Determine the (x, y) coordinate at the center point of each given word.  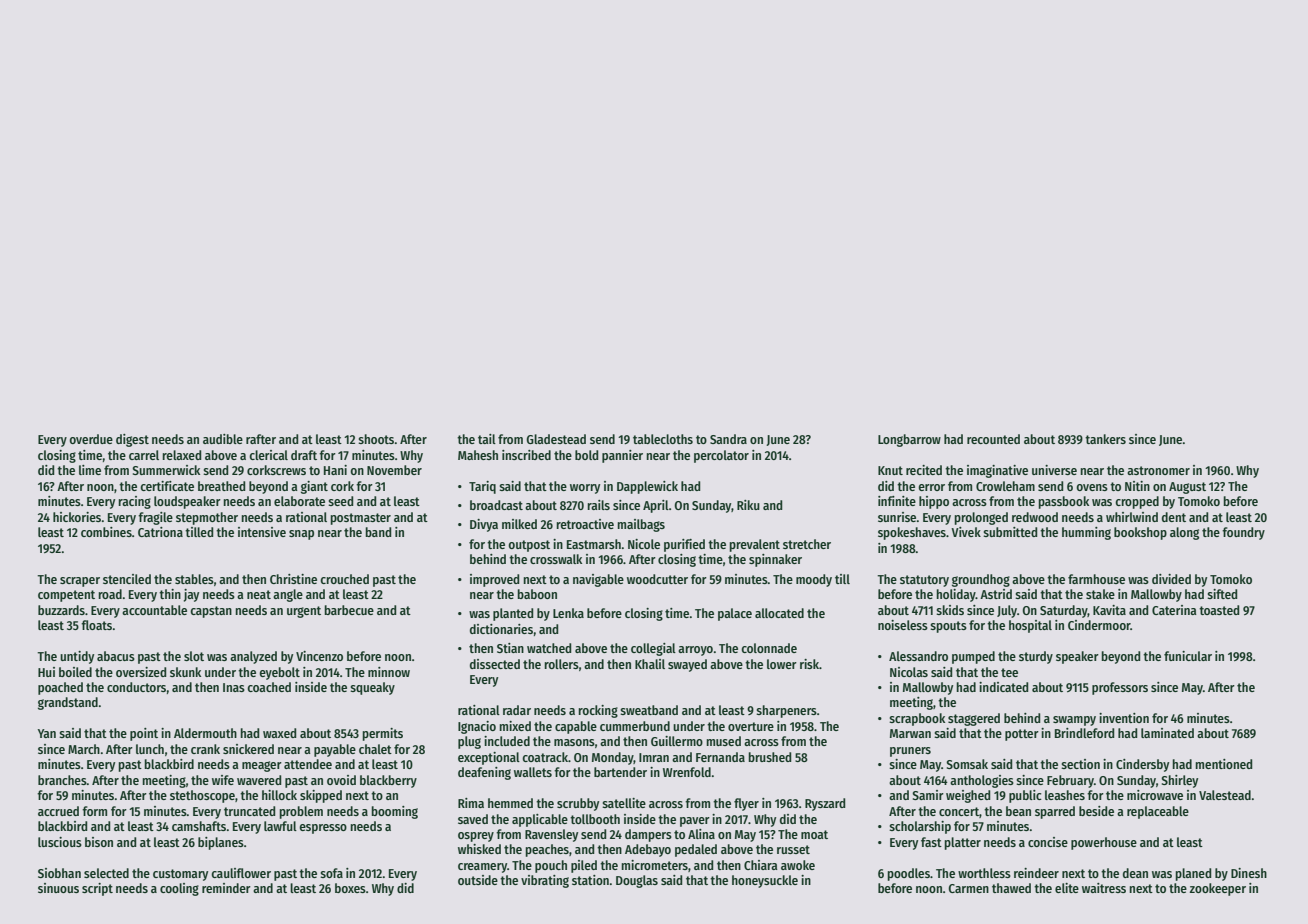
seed (340, 501)
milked (519, 524)
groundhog (981, 580)
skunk (185, 672)
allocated (779, 613)
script (97, 889)
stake (1100, 594)
